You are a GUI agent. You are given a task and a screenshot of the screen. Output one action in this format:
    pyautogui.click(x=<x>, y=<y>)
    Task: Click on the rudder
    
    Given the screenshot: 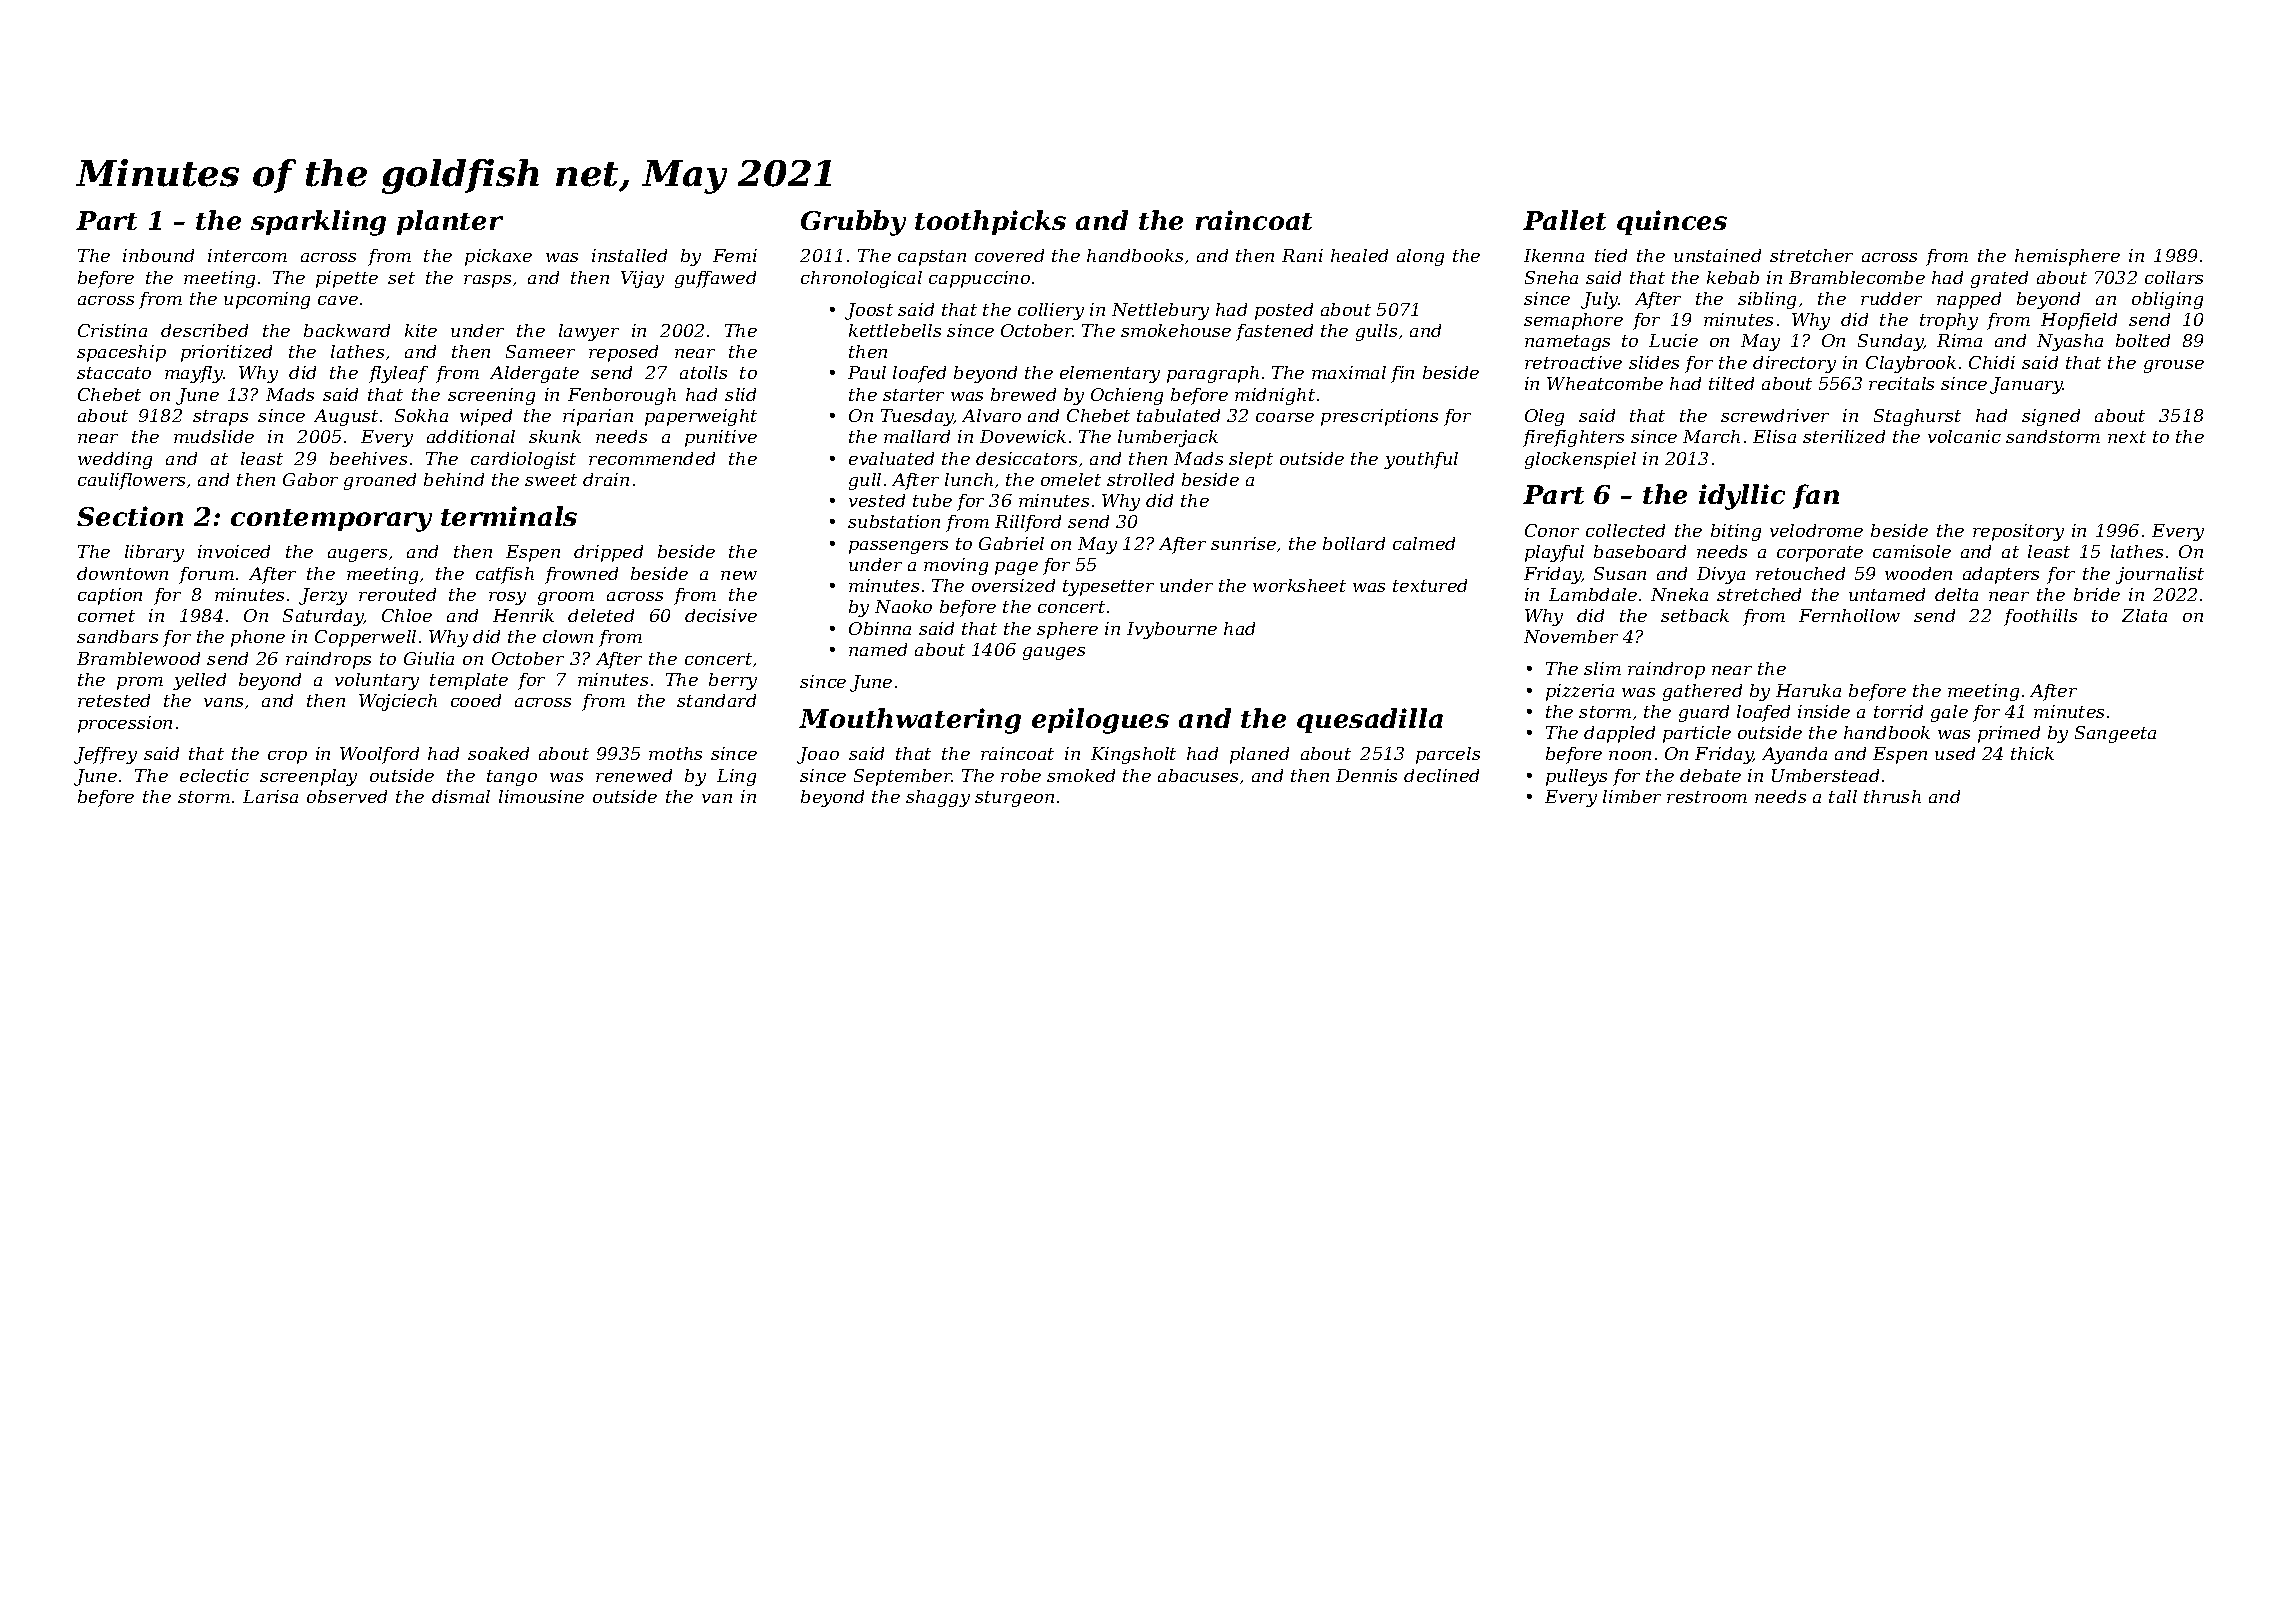 What is the action you would take?
    pyautogui.click(x=1891, y=298)
